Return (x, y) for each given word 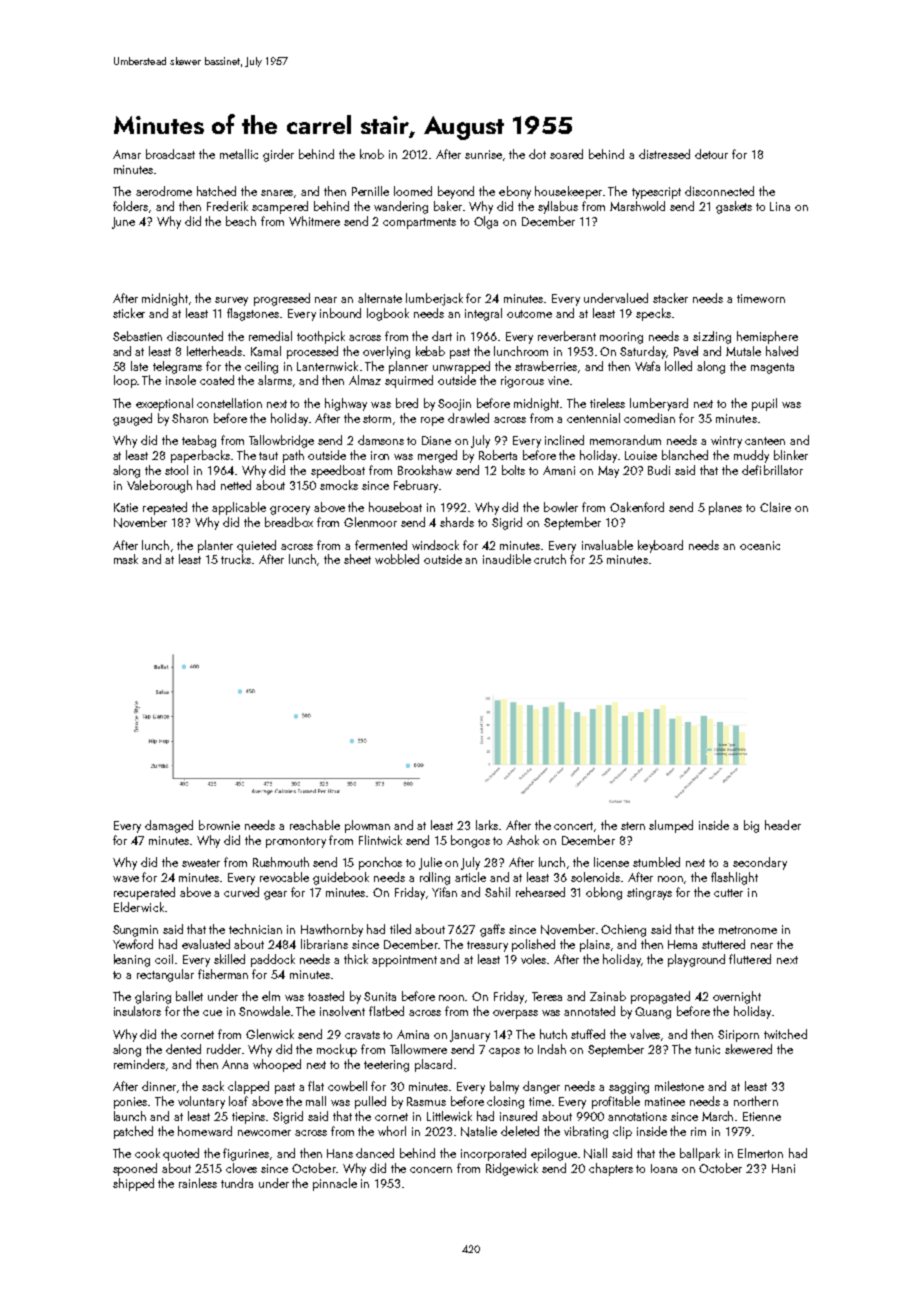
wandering (401, 207)
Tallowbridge (281, 441)
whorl (392, 1131)
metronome (748, 930)
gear (275, 895)
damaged (169, 826)
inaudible (507, 559)
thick (356, 959)
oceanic (760, 545)
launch (130, 1116)
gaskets (734, 207)
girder (278, 155)
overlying (386, 352)
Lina (780, 206)
